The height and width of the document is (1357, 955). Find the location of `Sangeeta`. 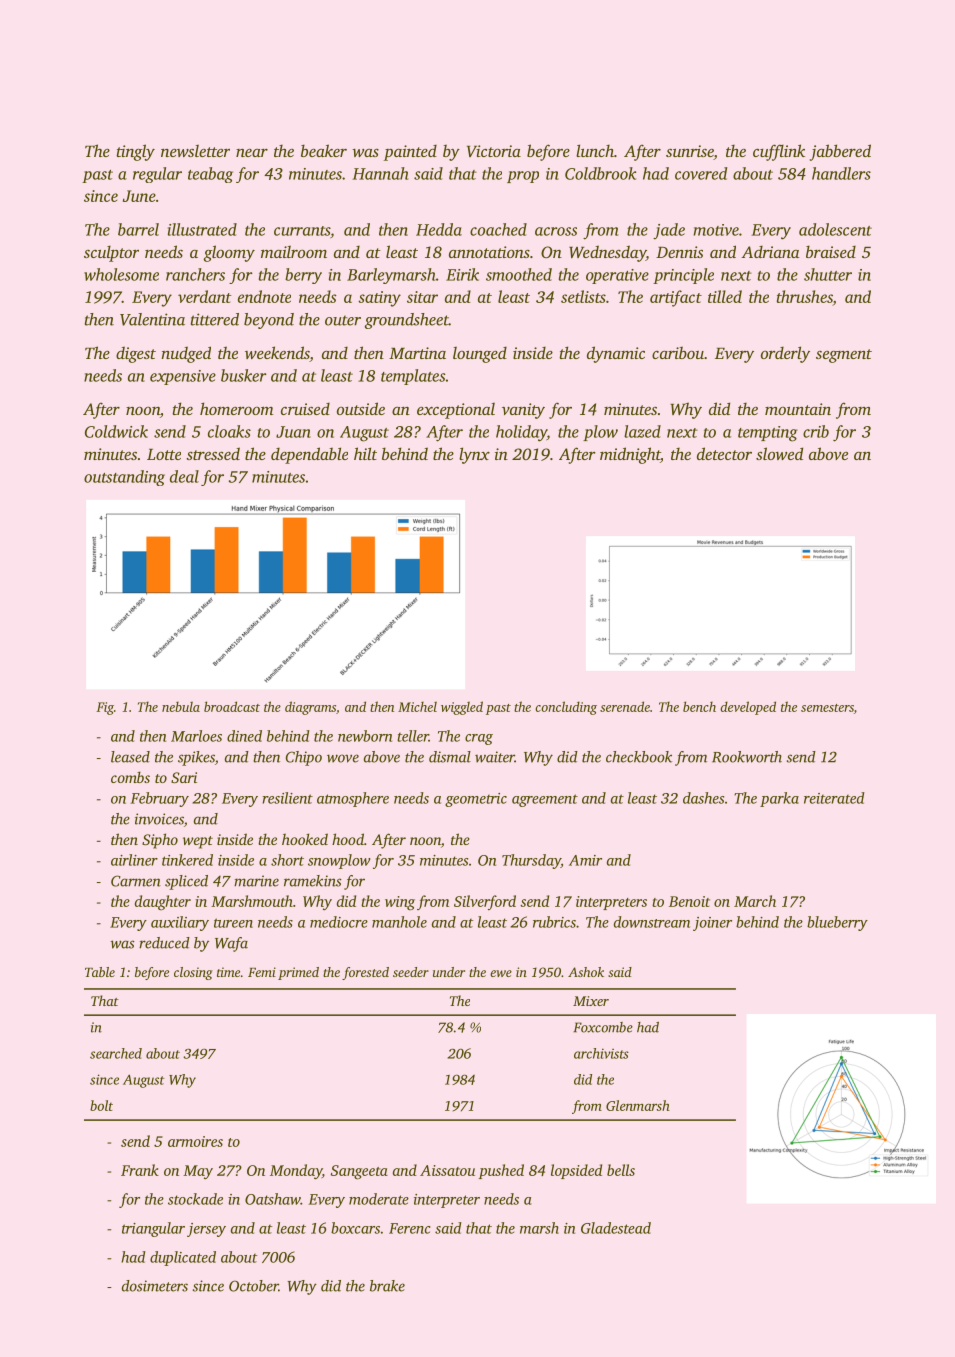

Sangeeta is located at coordinates (359, 1172).
